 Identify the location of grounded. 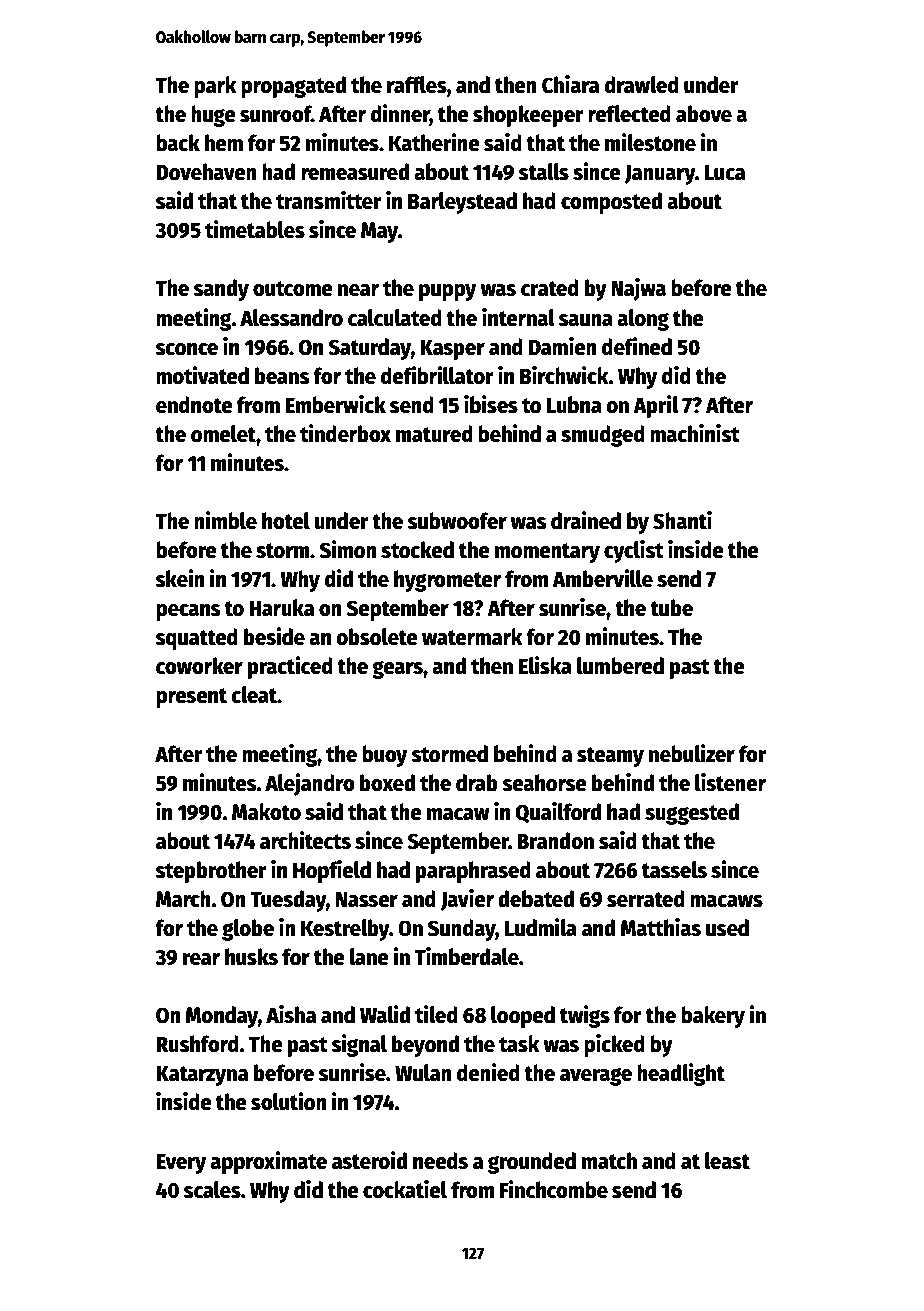
(532, 1163).
